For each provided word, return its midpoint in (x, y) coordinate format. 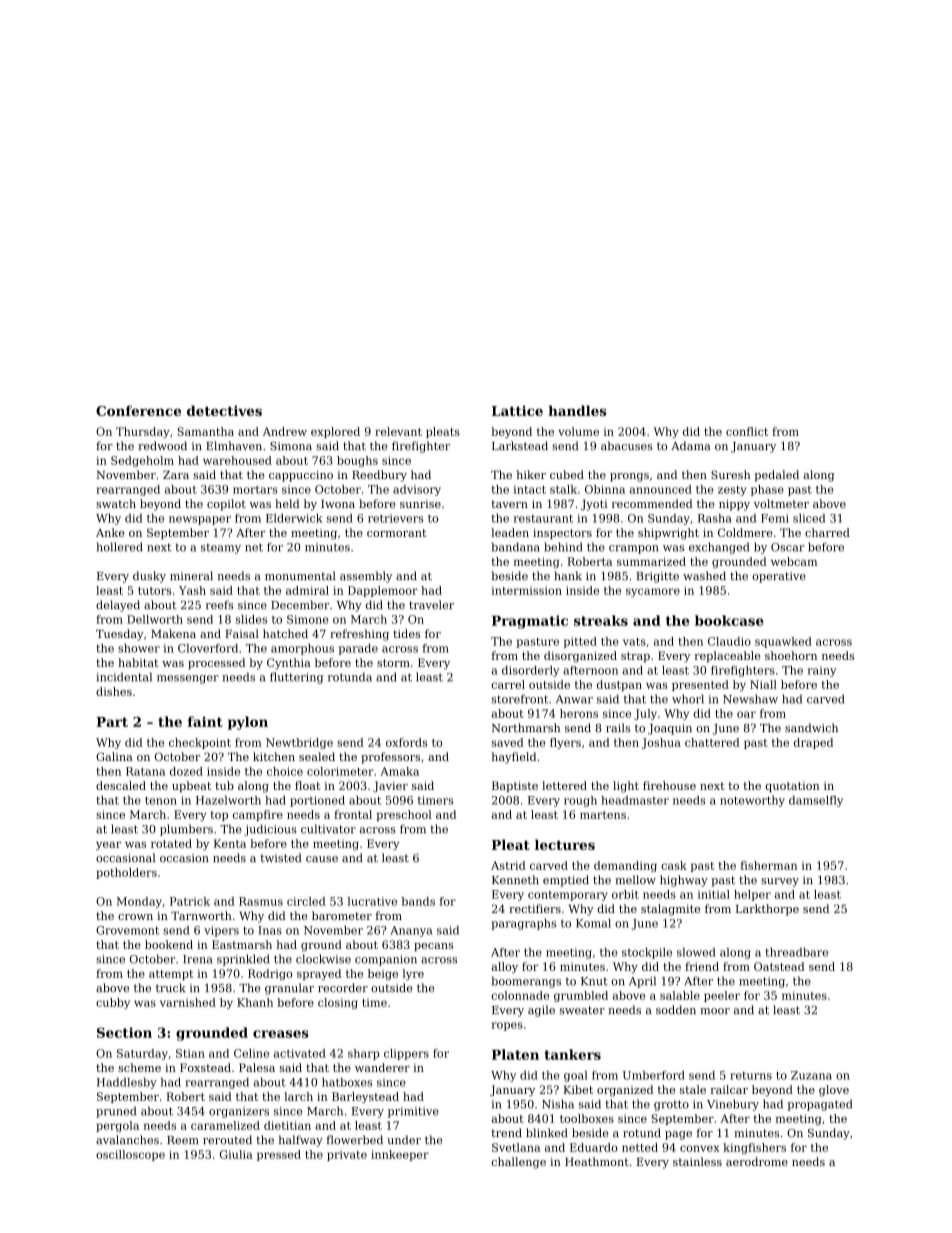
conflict (747, 431)
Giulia (236, 1154)
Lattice (517, 411)
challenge (518, 1163)
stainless (697, 1161)
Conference (138, 410)
